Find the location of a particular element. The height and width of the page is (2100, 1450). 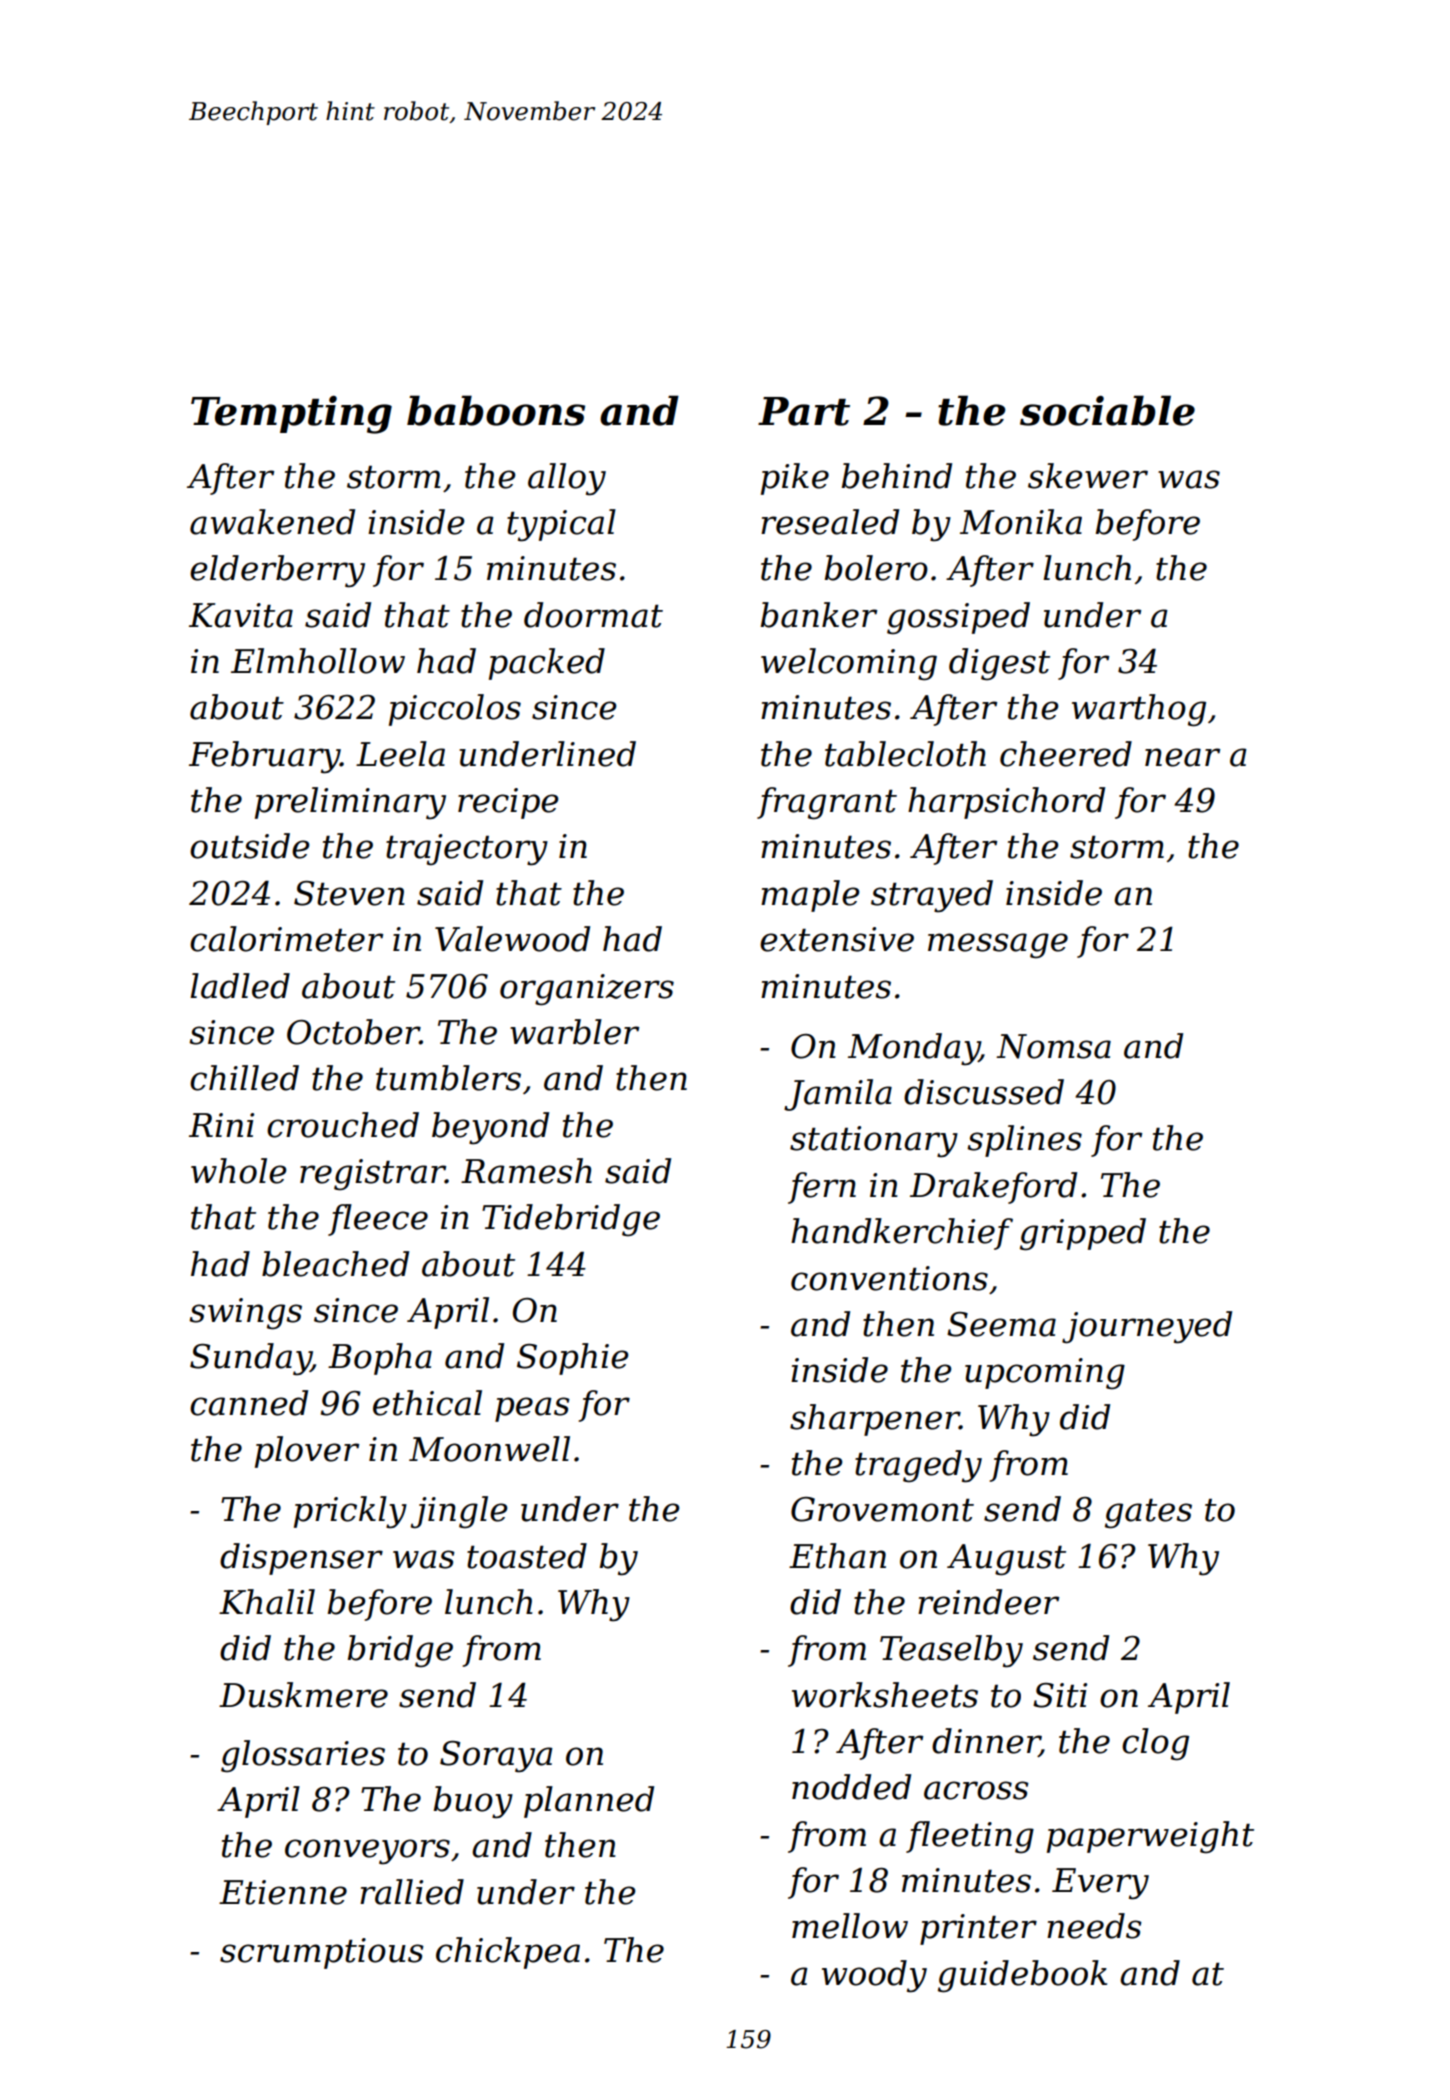

Steven is located at coordinates (349, 893).
